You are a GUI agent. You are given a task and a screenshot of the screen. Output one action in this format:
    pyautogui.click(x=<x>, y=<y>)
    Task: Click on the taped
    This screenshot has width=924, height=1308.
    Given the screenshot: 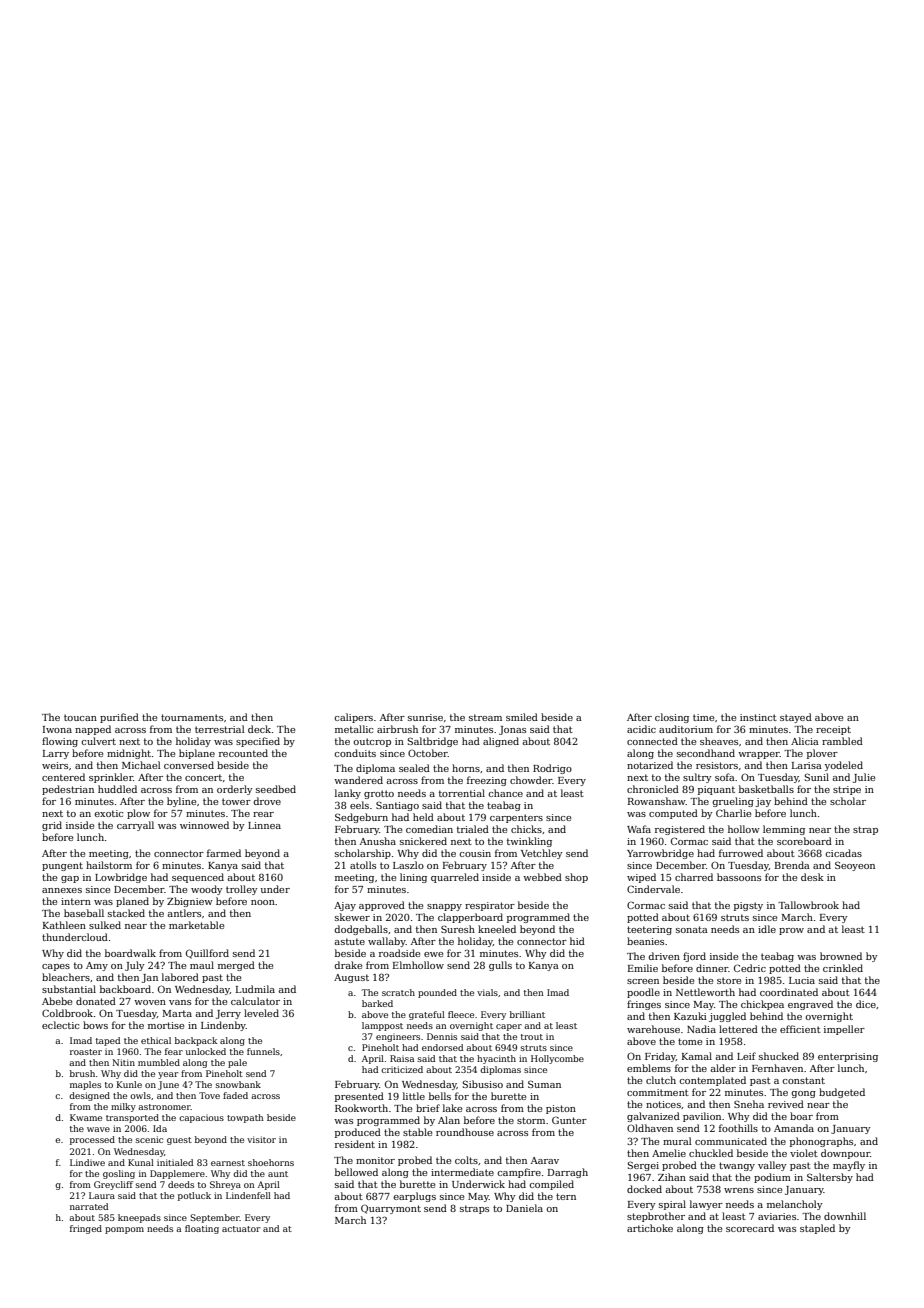 What is the action you would take?
    pyautogui.click(x=108, y=1041)
